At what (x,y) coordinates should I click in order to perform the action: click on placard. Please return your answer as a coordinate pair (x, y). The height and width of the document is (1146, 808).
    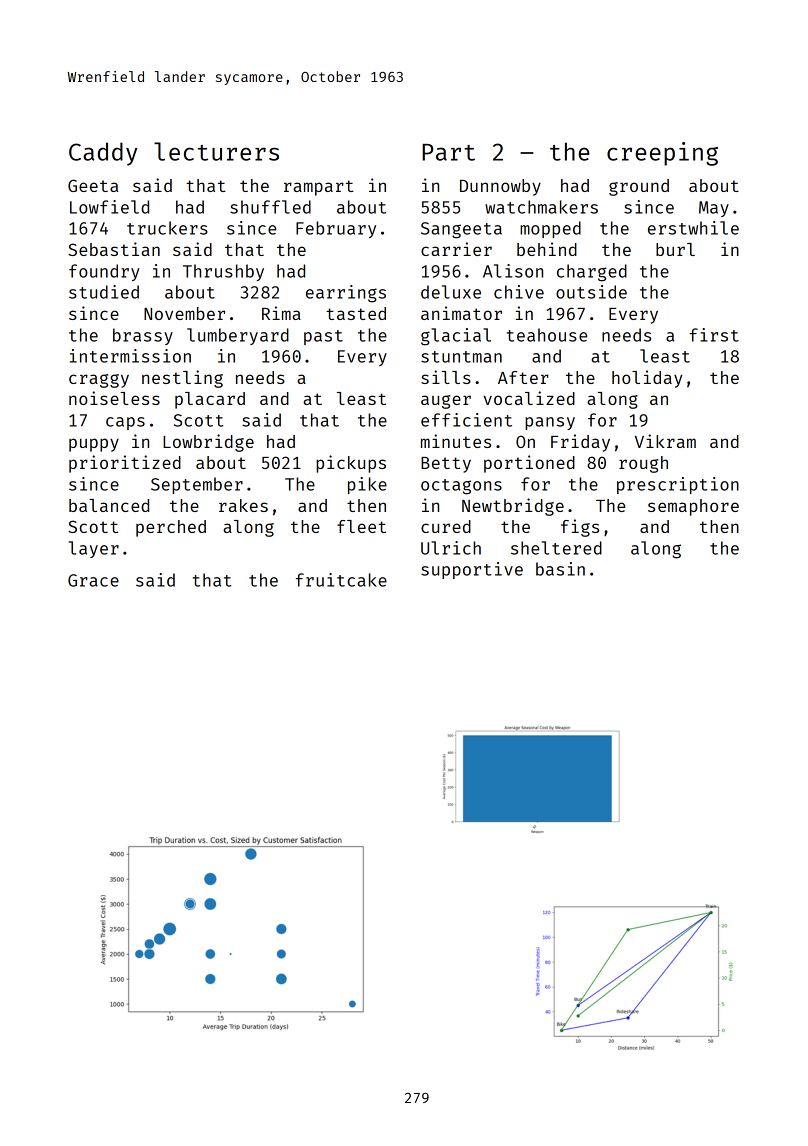
    Looking at the image, I should click on (210, 400).
